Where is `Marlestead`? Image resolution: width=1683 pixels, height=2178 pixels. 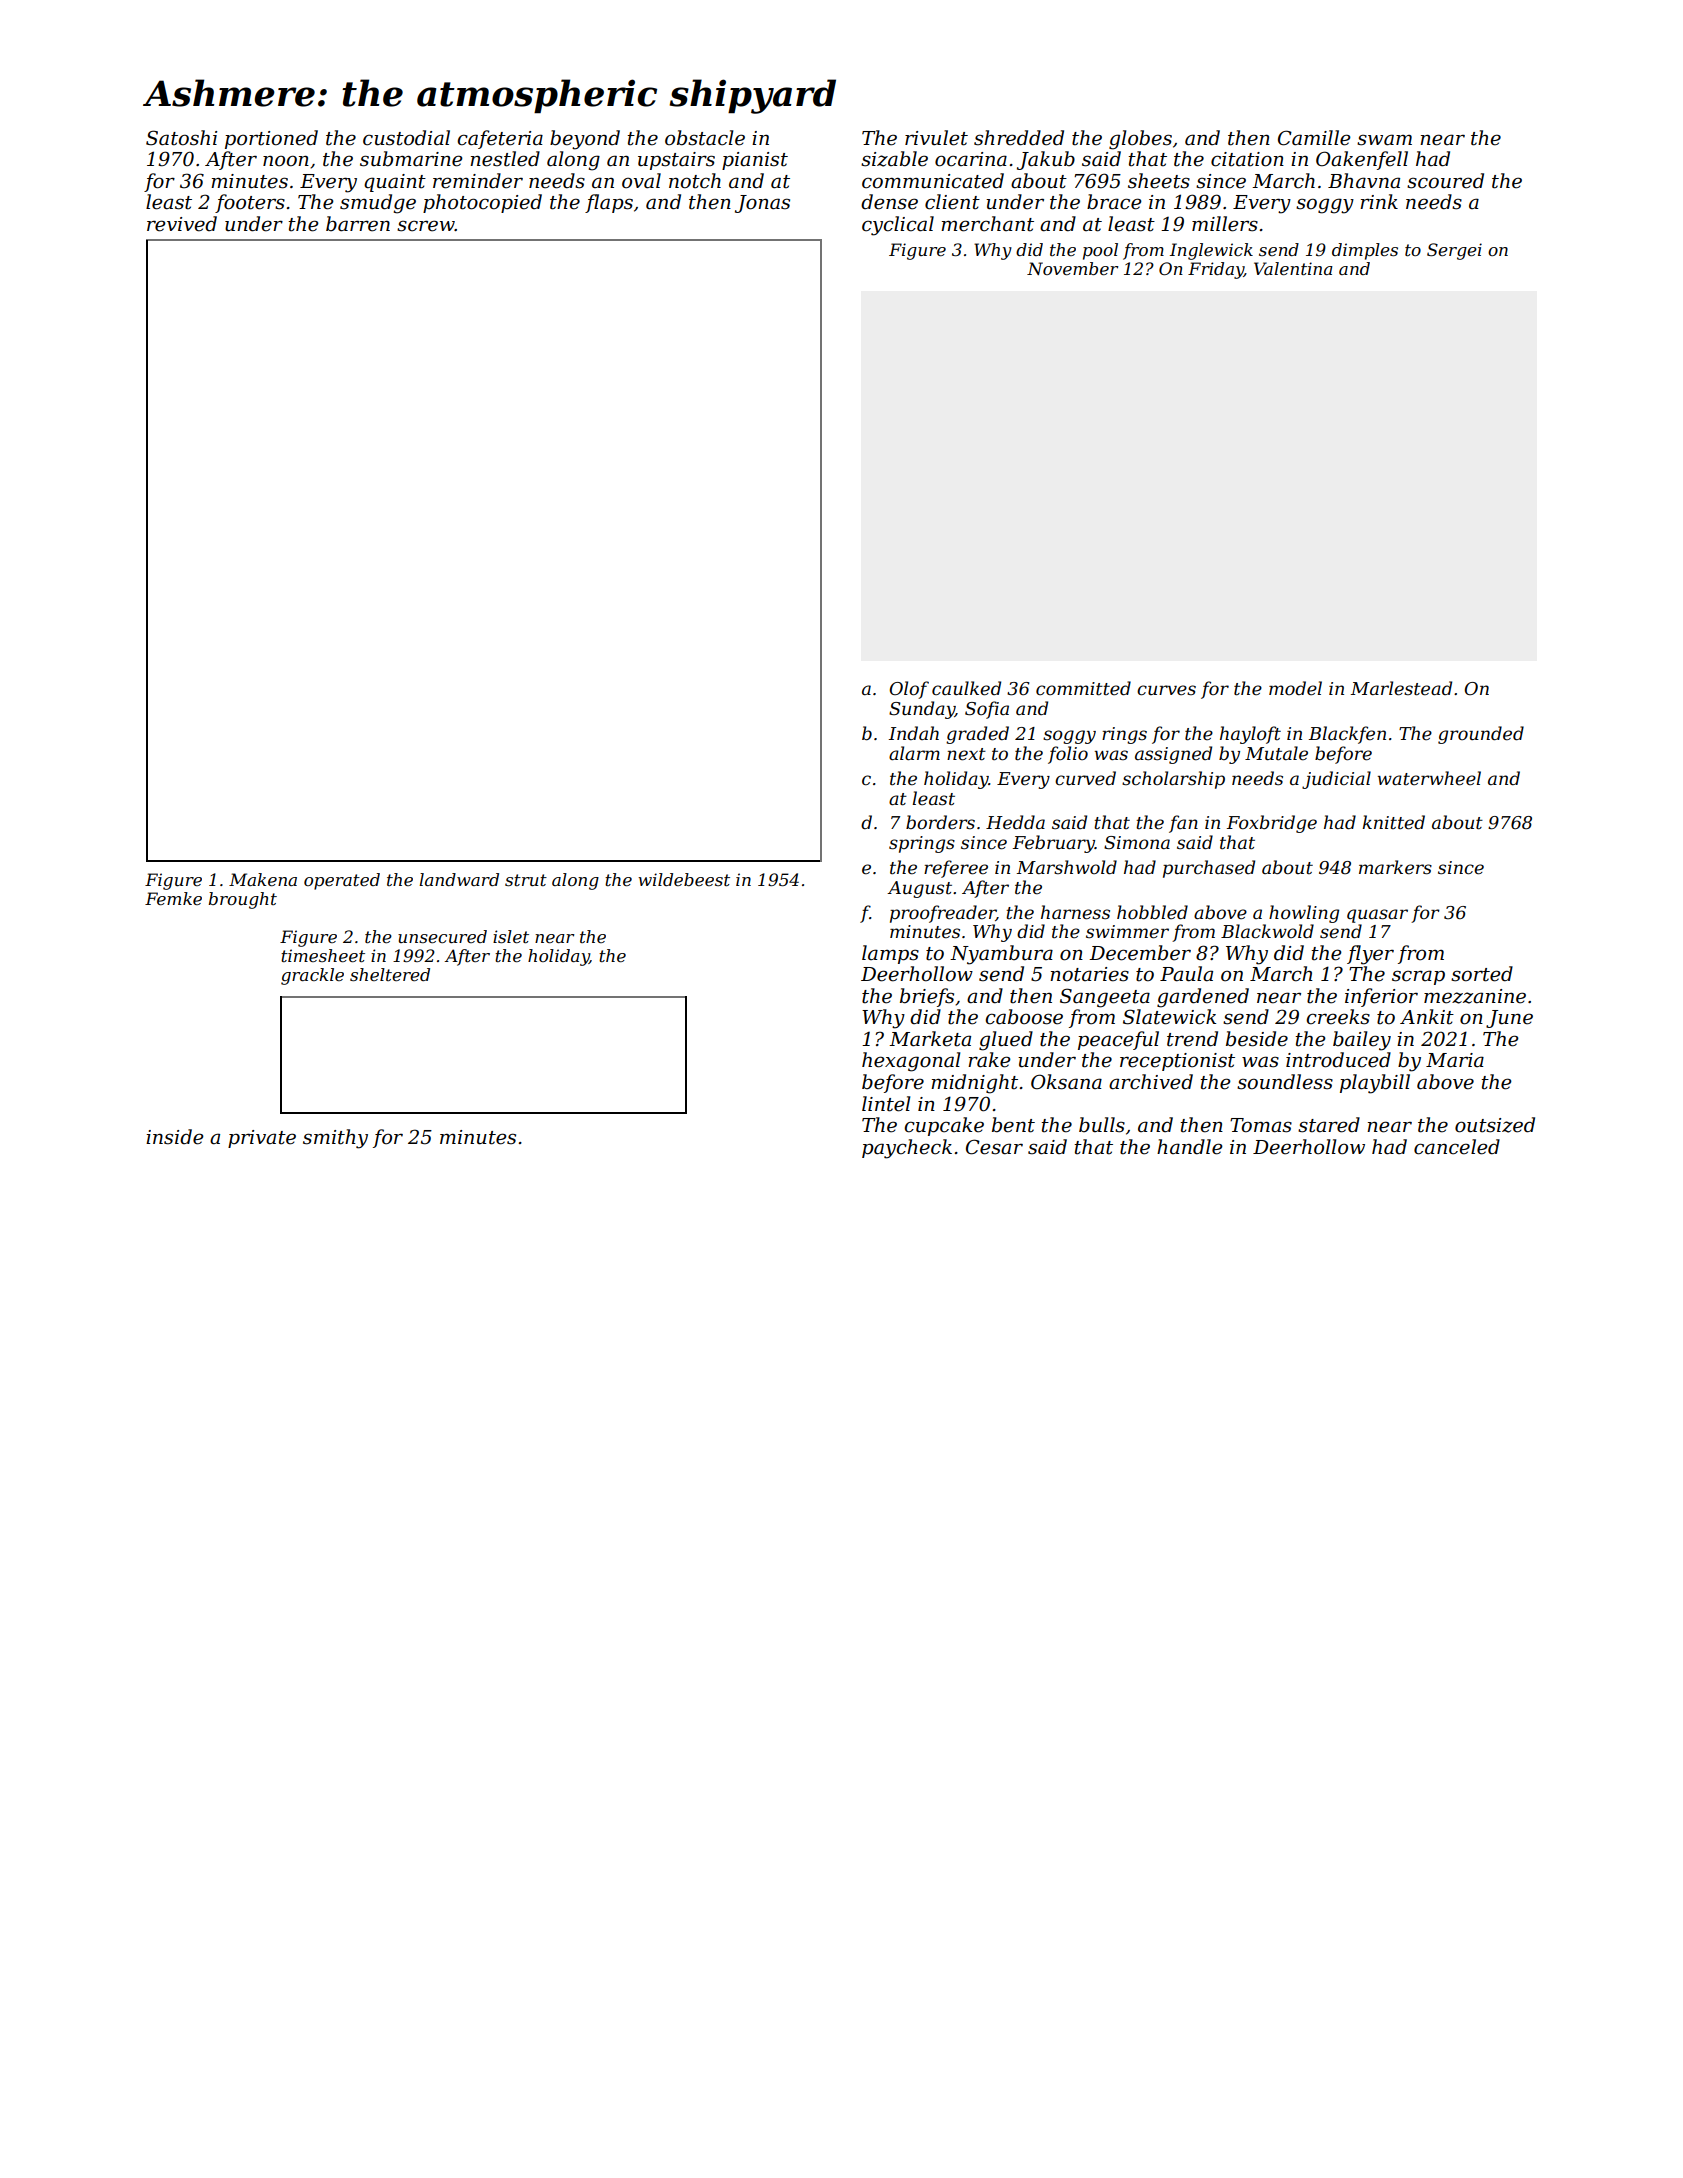 Marlestead is located at coordinates (1401, 688).
